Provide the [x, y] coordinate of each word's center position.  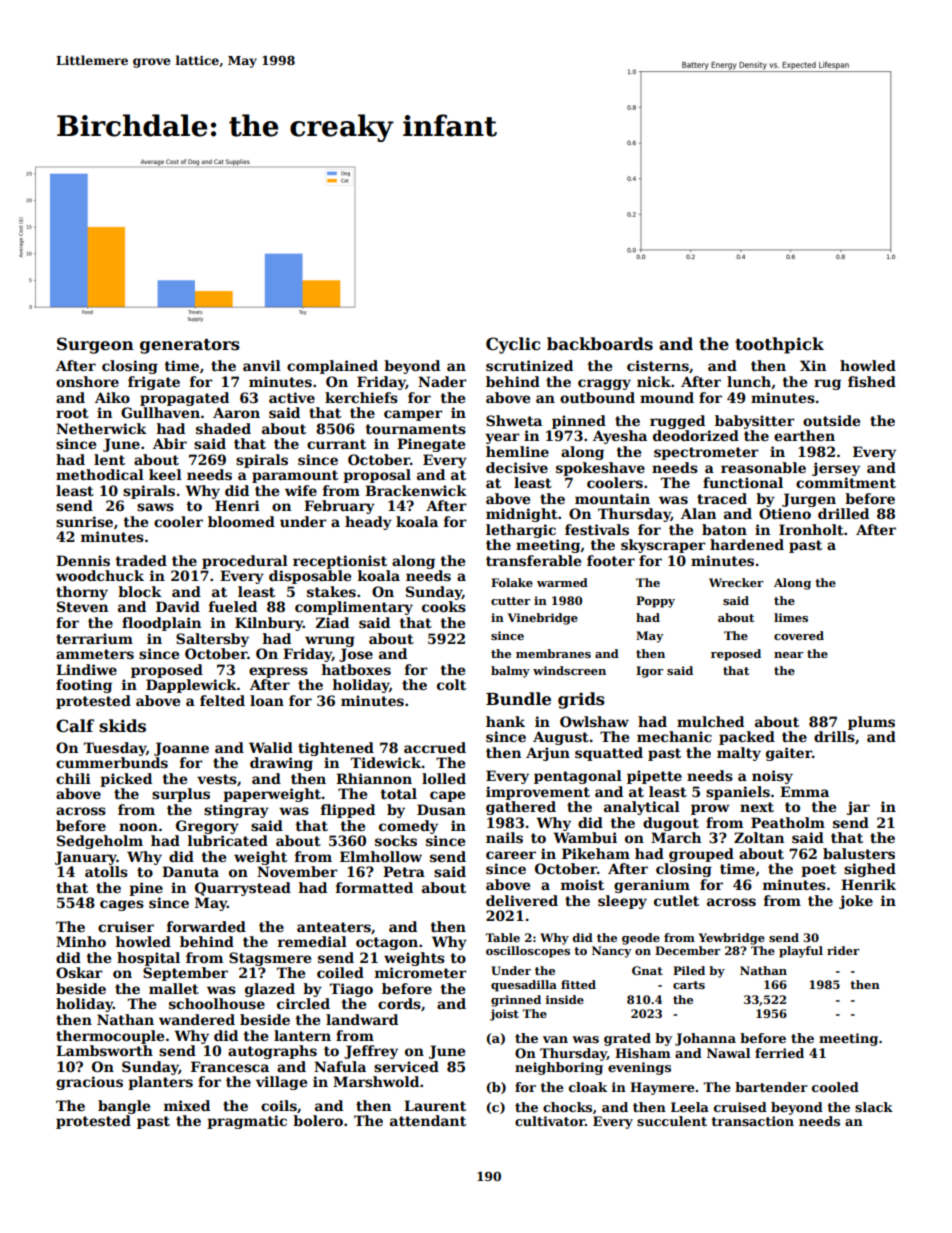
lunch [749, 381]
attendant [428, 1120]
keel [165, 474]
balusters [859, 853]
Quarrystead [243, 889]
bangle [124, 1107]
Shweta [514, 420]
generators [190, 346]
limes [791, 617]
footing [84, 686]
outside [831, 420]
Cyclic [513, 345]
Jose [356, 655]
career [511, 855]
